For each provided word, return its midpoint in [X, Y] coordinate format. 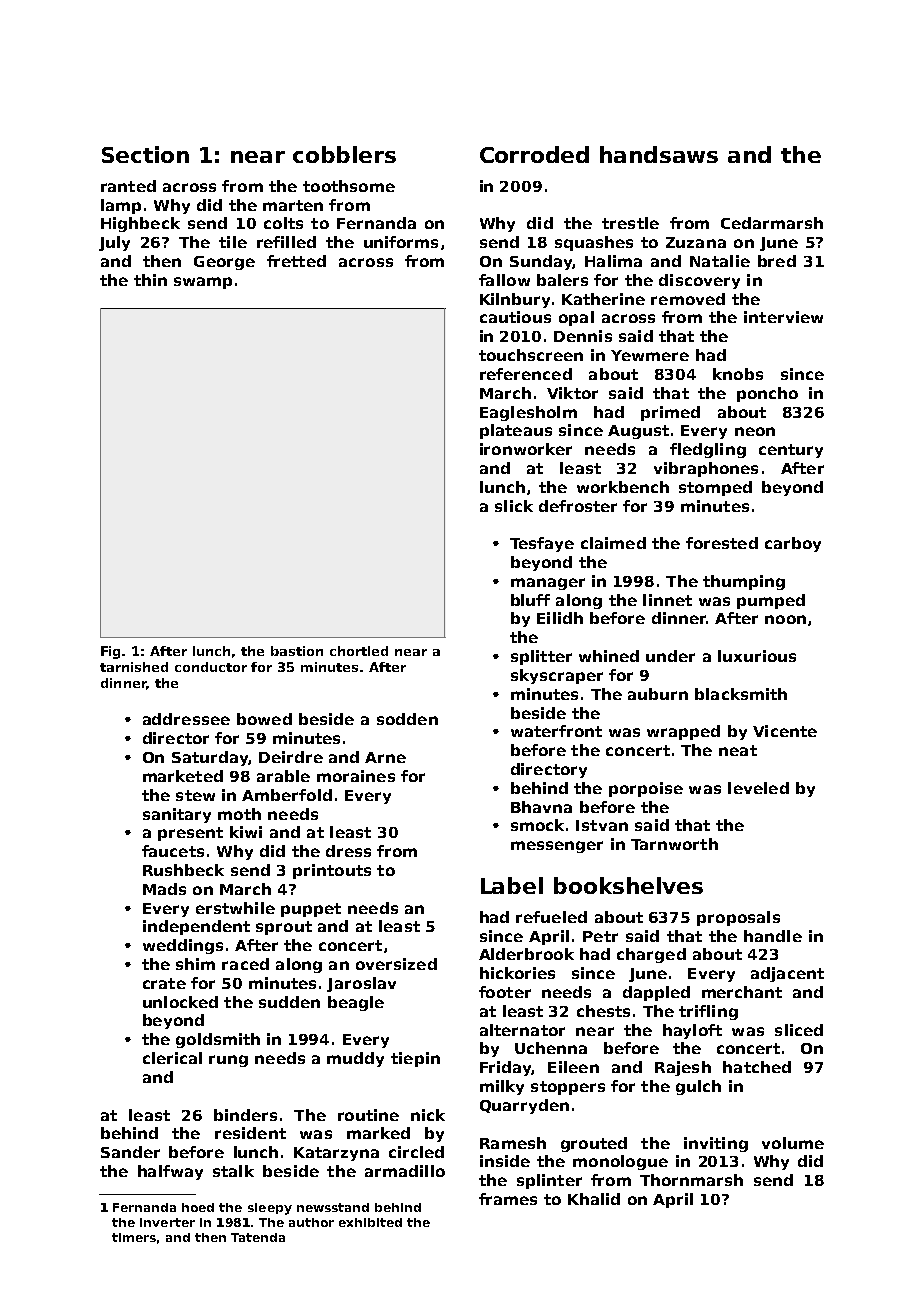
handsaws [659, 154]
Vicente [785, 731]
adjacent [787, 974]
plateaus [516, 431]
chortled [359, 651]
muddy [355, 1059]
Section [145, 154]
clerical [172, 1058]
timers [134, 1237]
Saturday [210, 758]
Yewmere [650, 355]
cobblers [344, 154]
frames [508, 1199]
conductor [211, 667]
